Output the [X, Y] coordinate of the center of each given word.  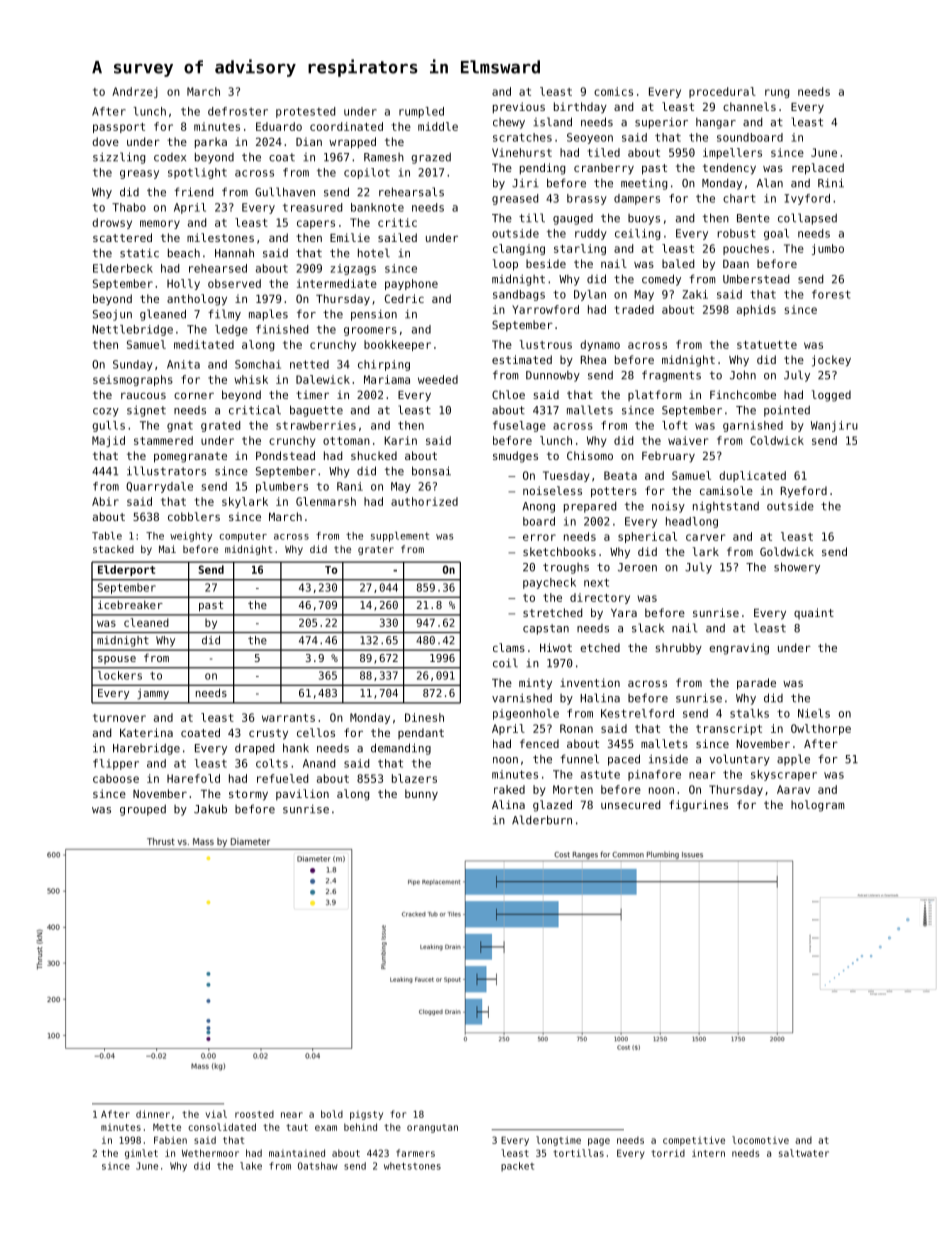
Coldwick [777, 440]
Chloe [508, 394]
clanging [519, 249]
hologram [818, 806]
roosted [254, 1114]
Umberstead [756, 279]
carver [706, 537]
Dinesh [424, 717]
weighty [191, 537]
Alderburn [542, 820]
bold [332, 1114]
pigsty [366, 1115]
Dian [309, 141]
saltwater [804, 1153]
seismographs [133, 380]
